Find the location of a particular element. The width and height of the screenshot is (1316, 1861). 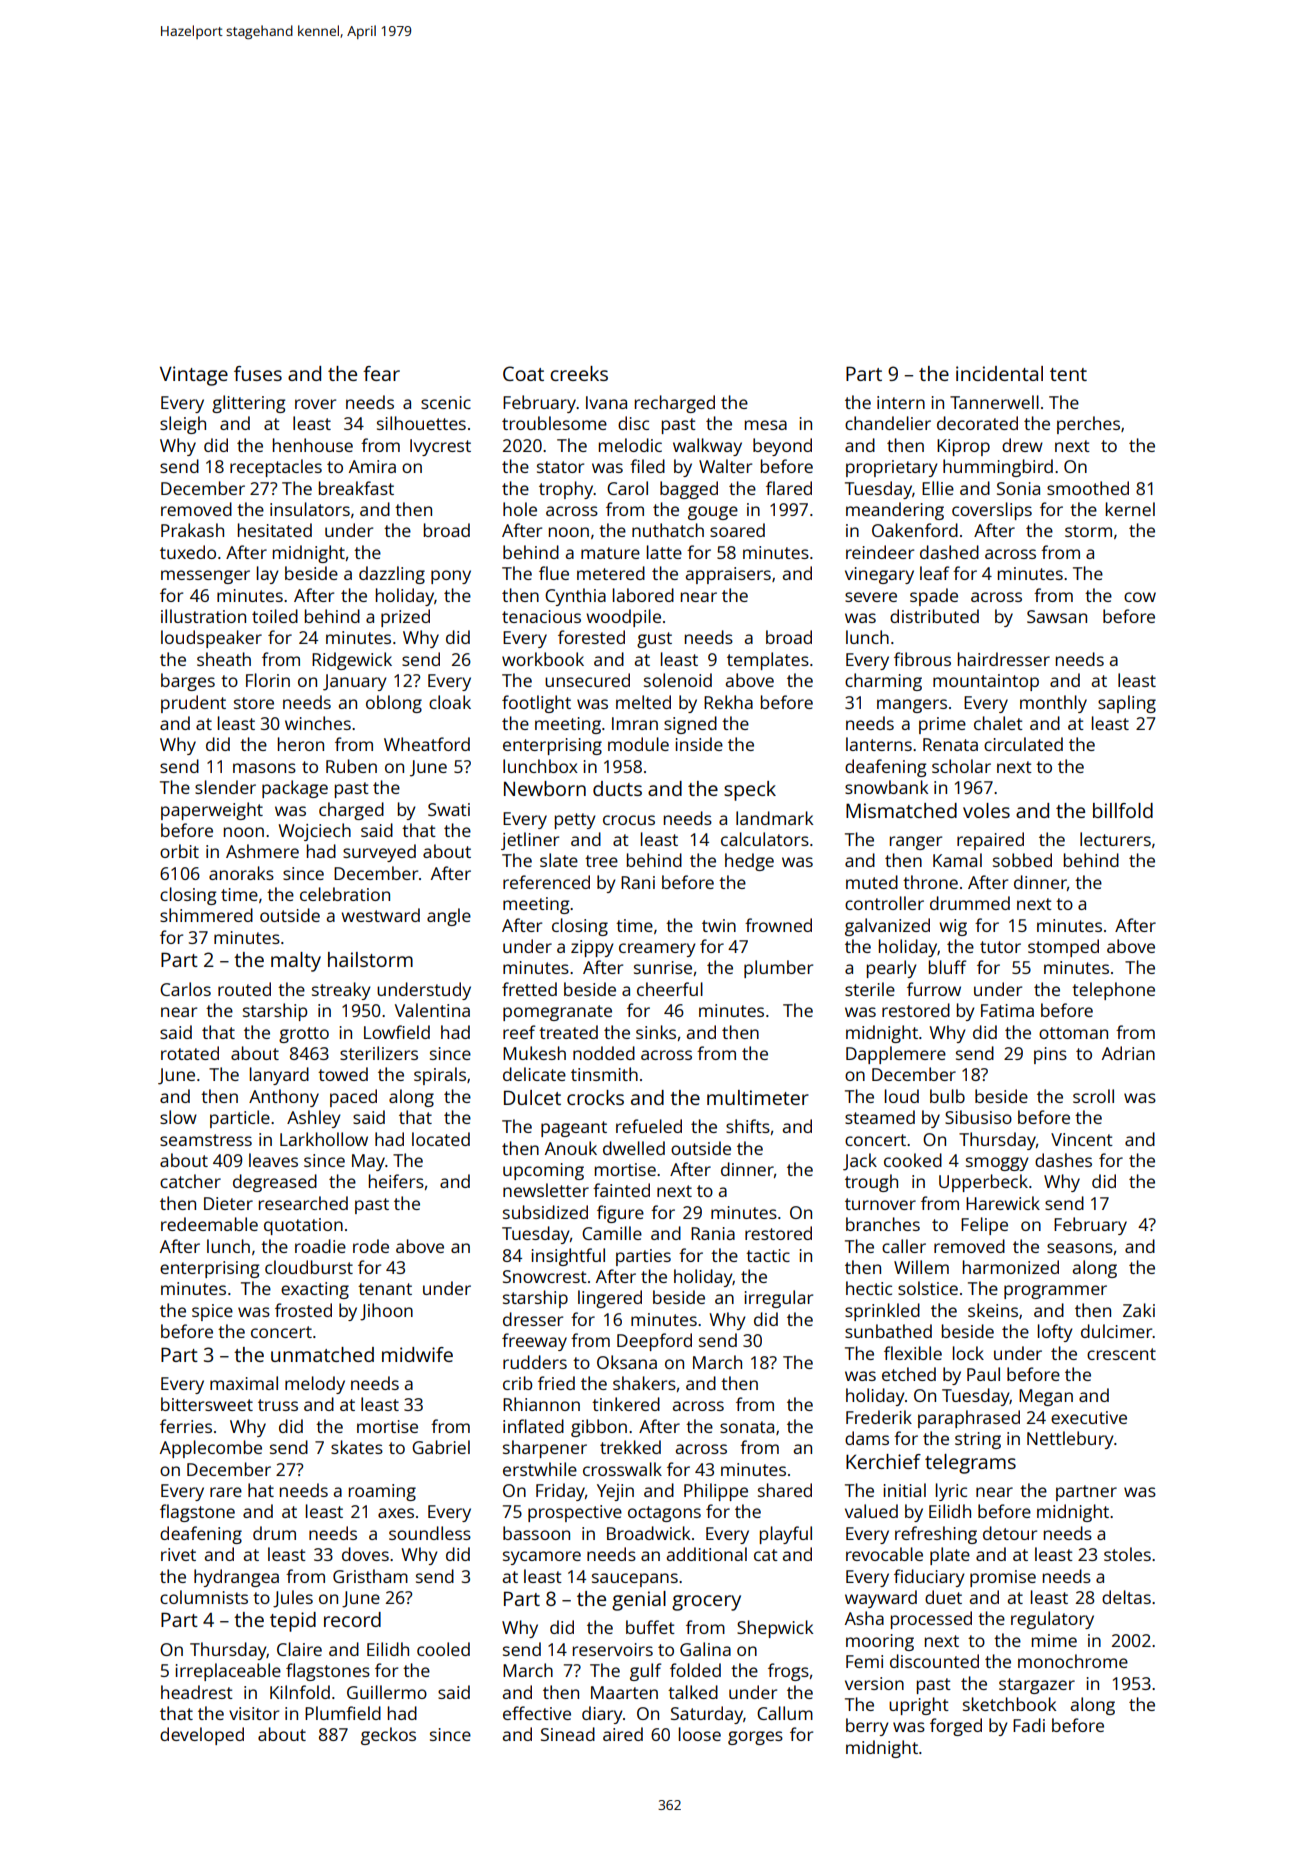

labored is located at coordinates (643, 595).
